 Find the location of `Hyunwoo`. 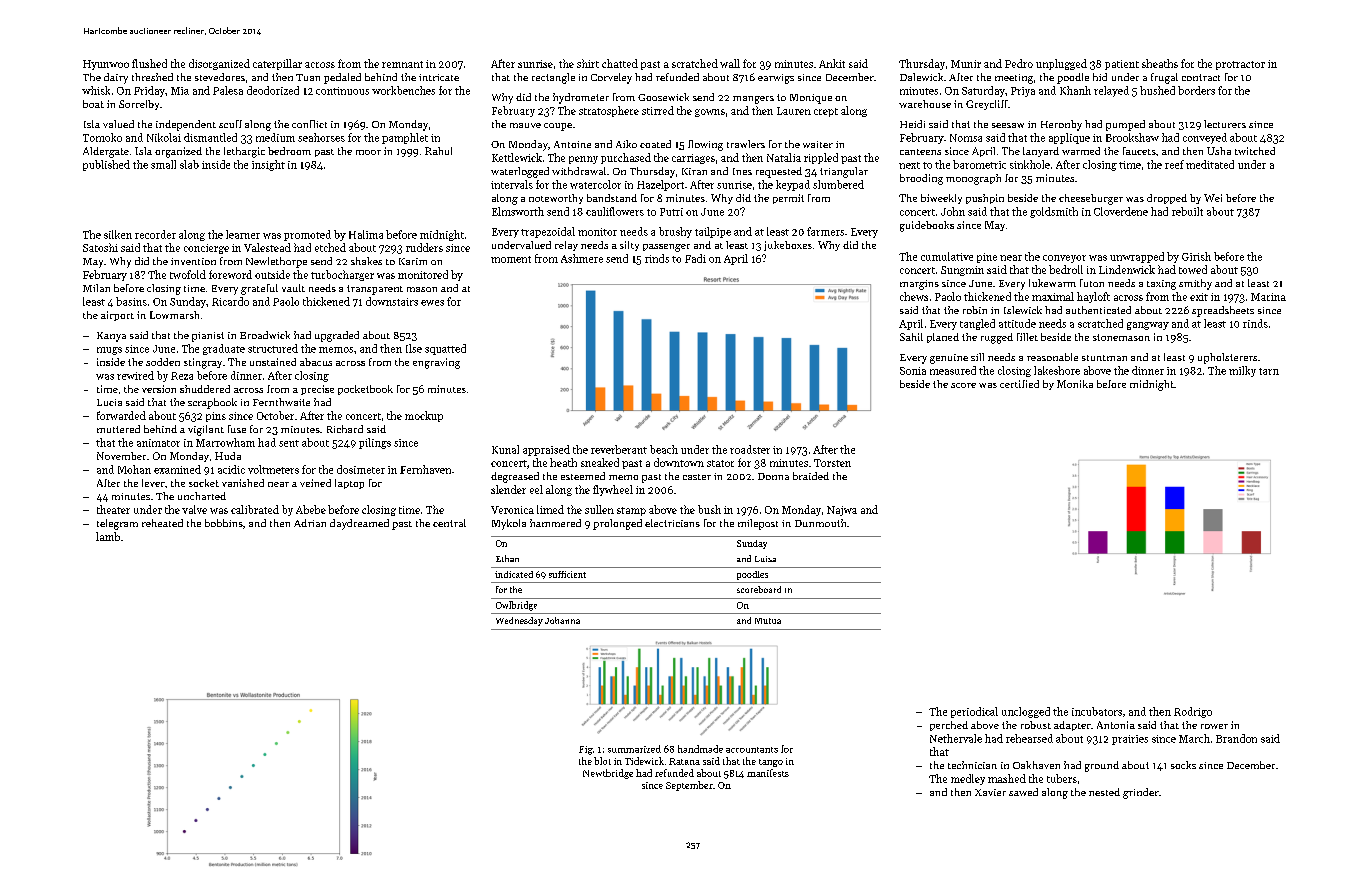

Hyunwoo is located at coordinates (106, 65).
